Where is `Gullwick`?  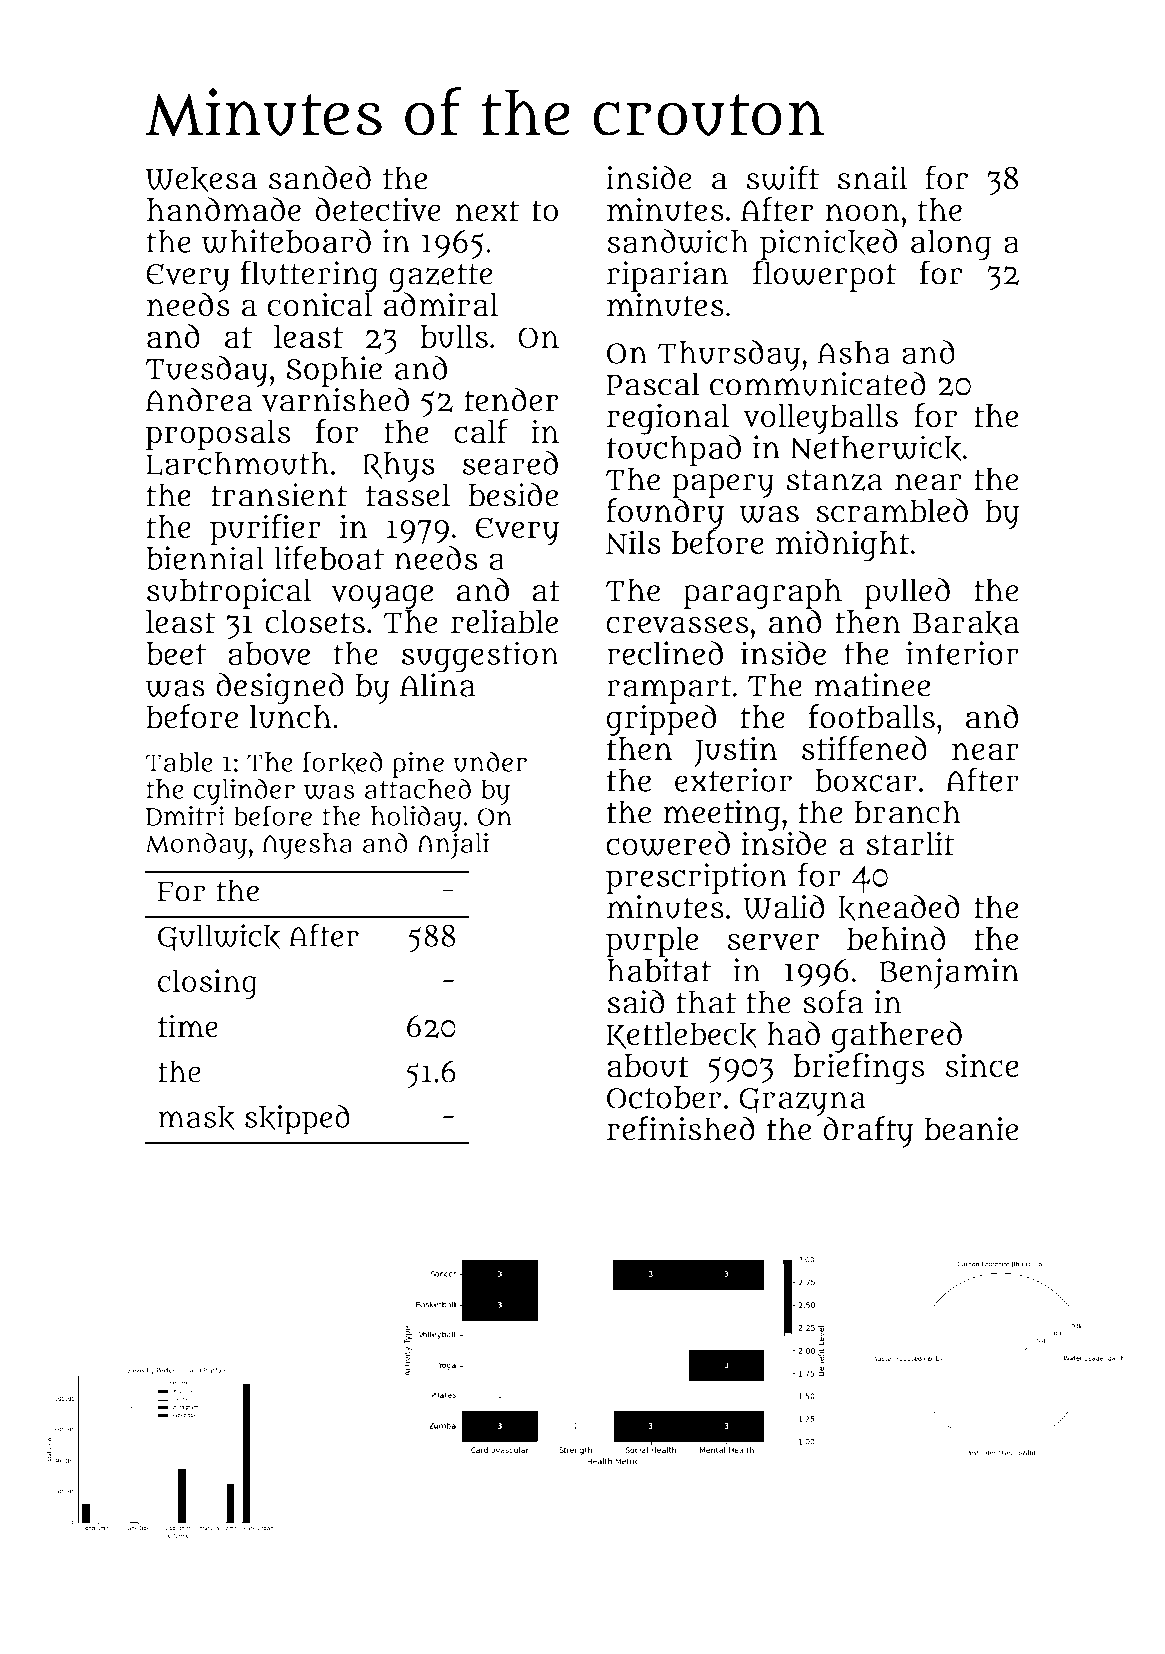 Gullwick is located at coordinates (219, 938).
